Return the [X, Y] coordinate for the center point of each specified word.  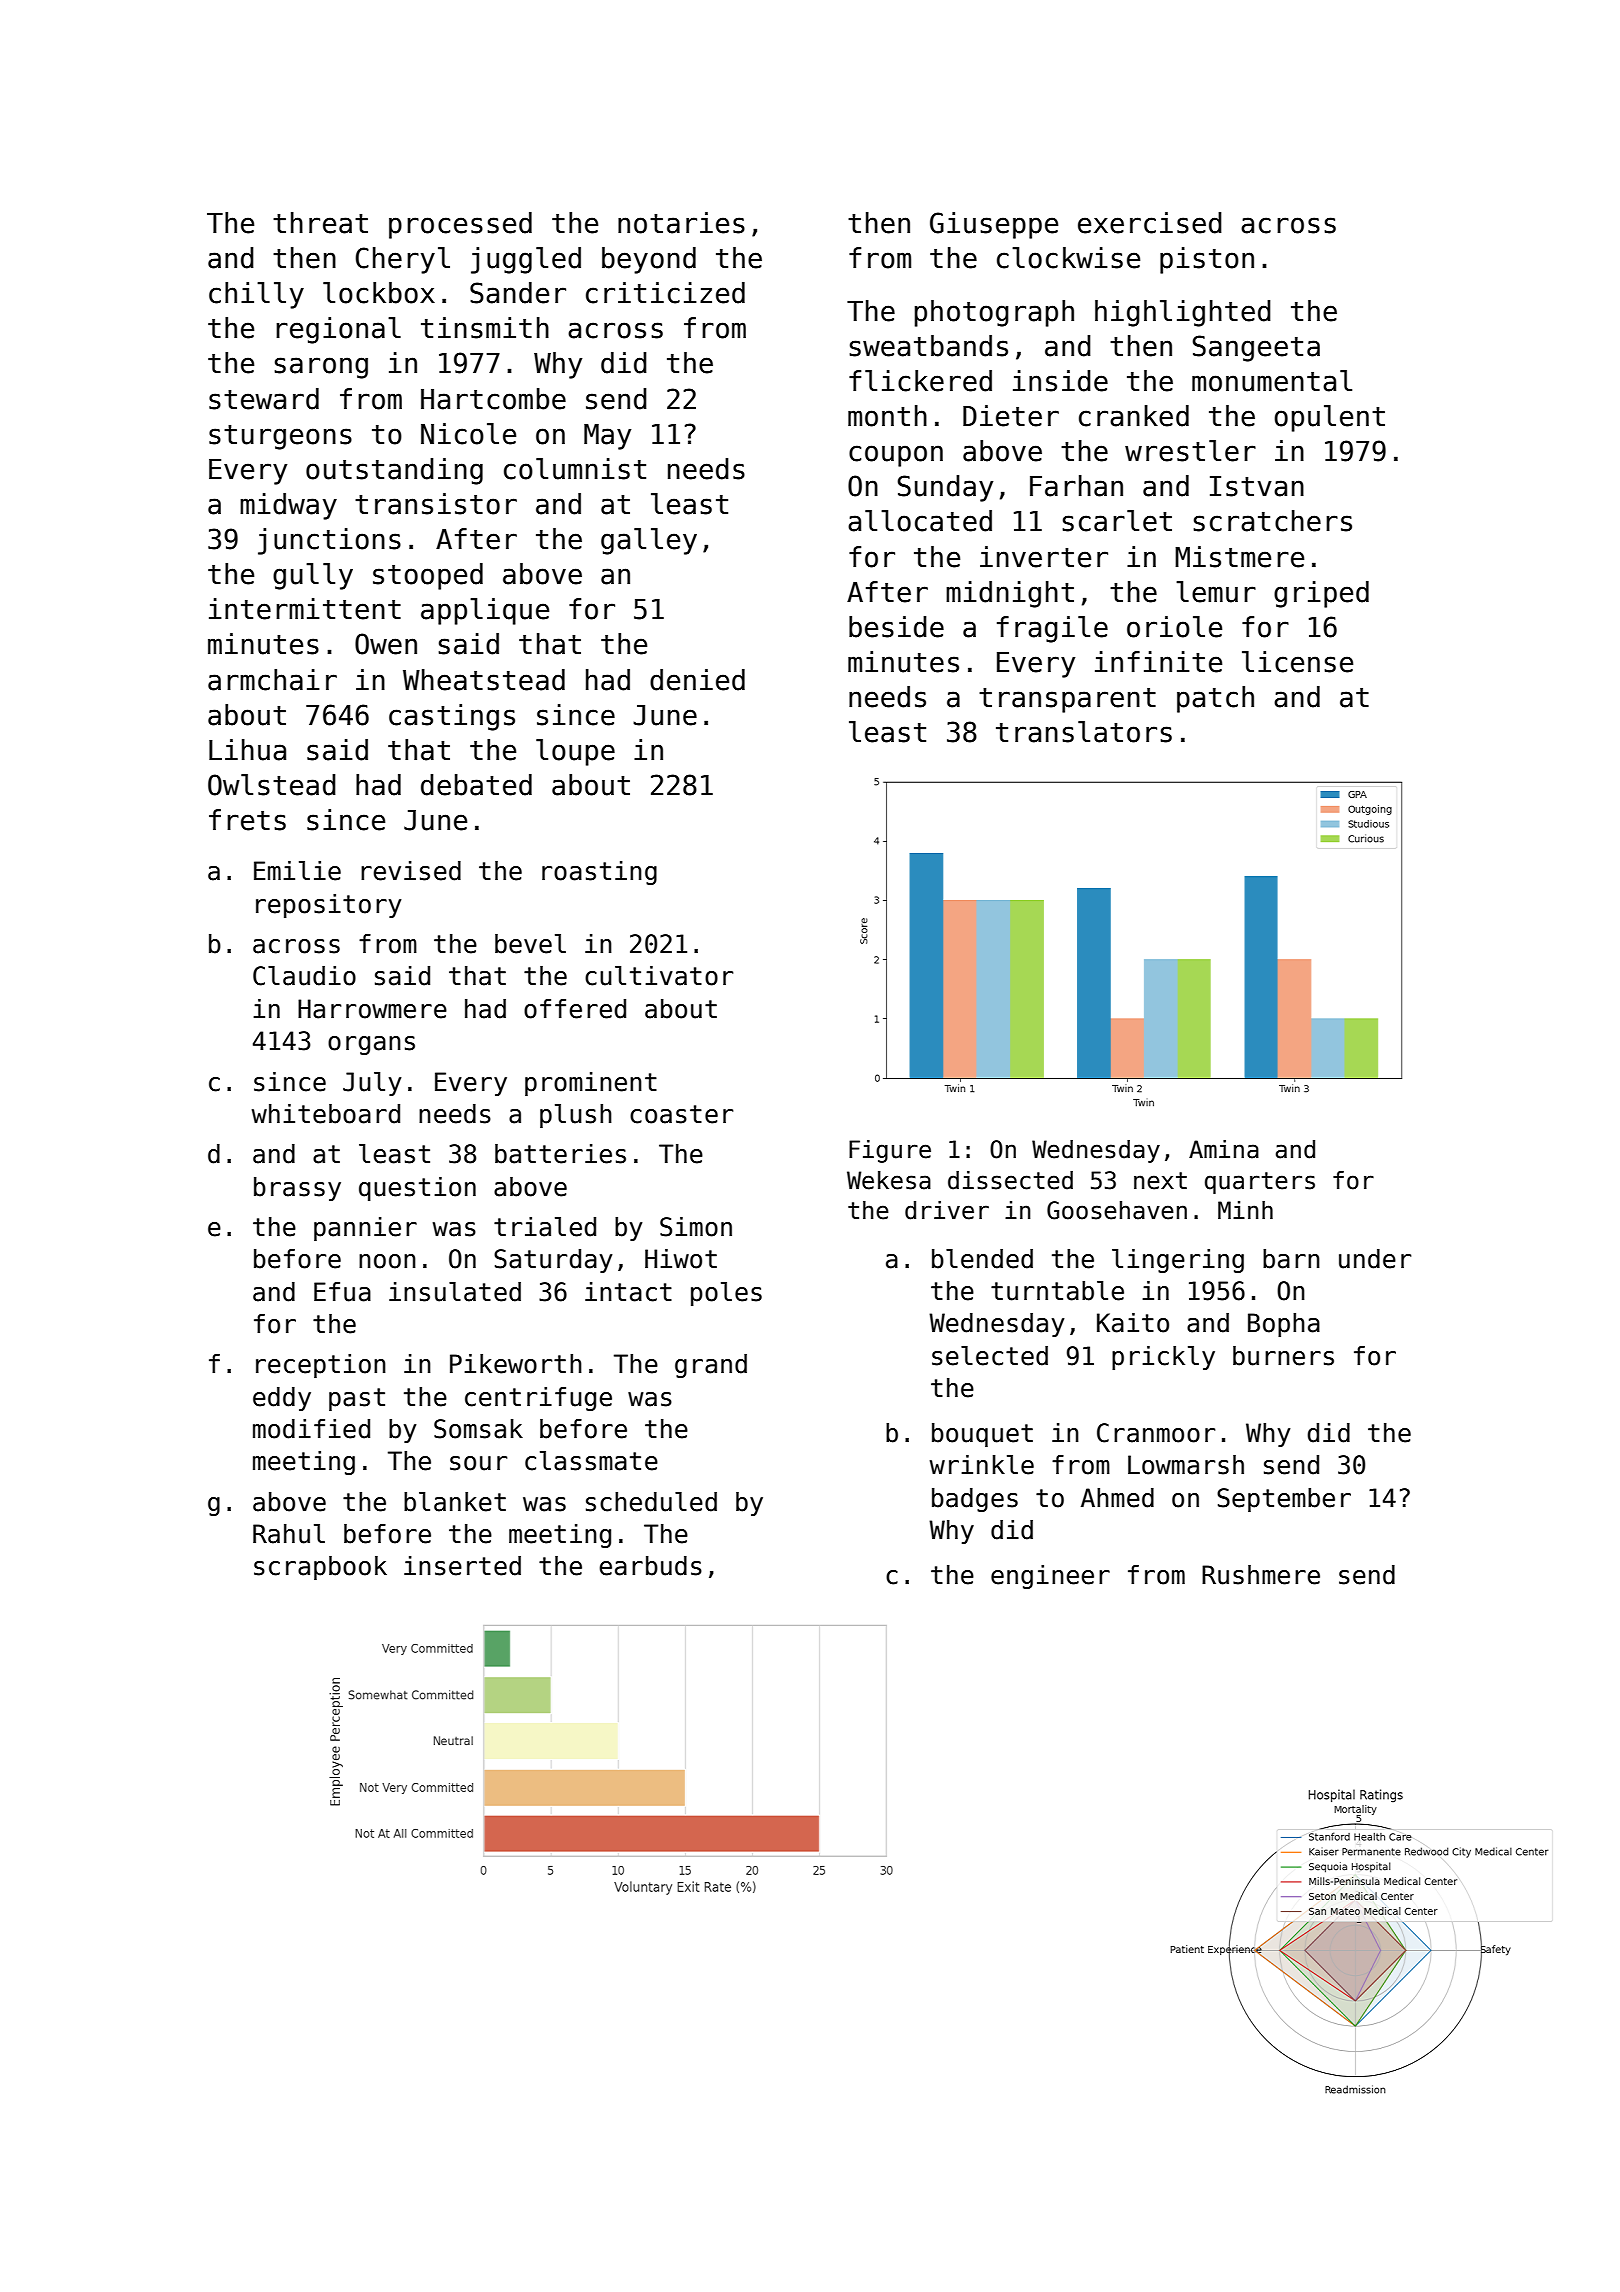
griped [1321, 594]
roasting [599, 873]
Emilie [297, 871]
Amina [1224, 1149]
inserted [462, 1566]
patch [1215, 699]
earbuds [650, 1566]
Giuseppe [994, 225]
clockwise [1068, 258]
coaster [681, 1114]
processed [460, 225]
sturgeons [280, 437]
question [417, 1189]
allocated [920, 521]
